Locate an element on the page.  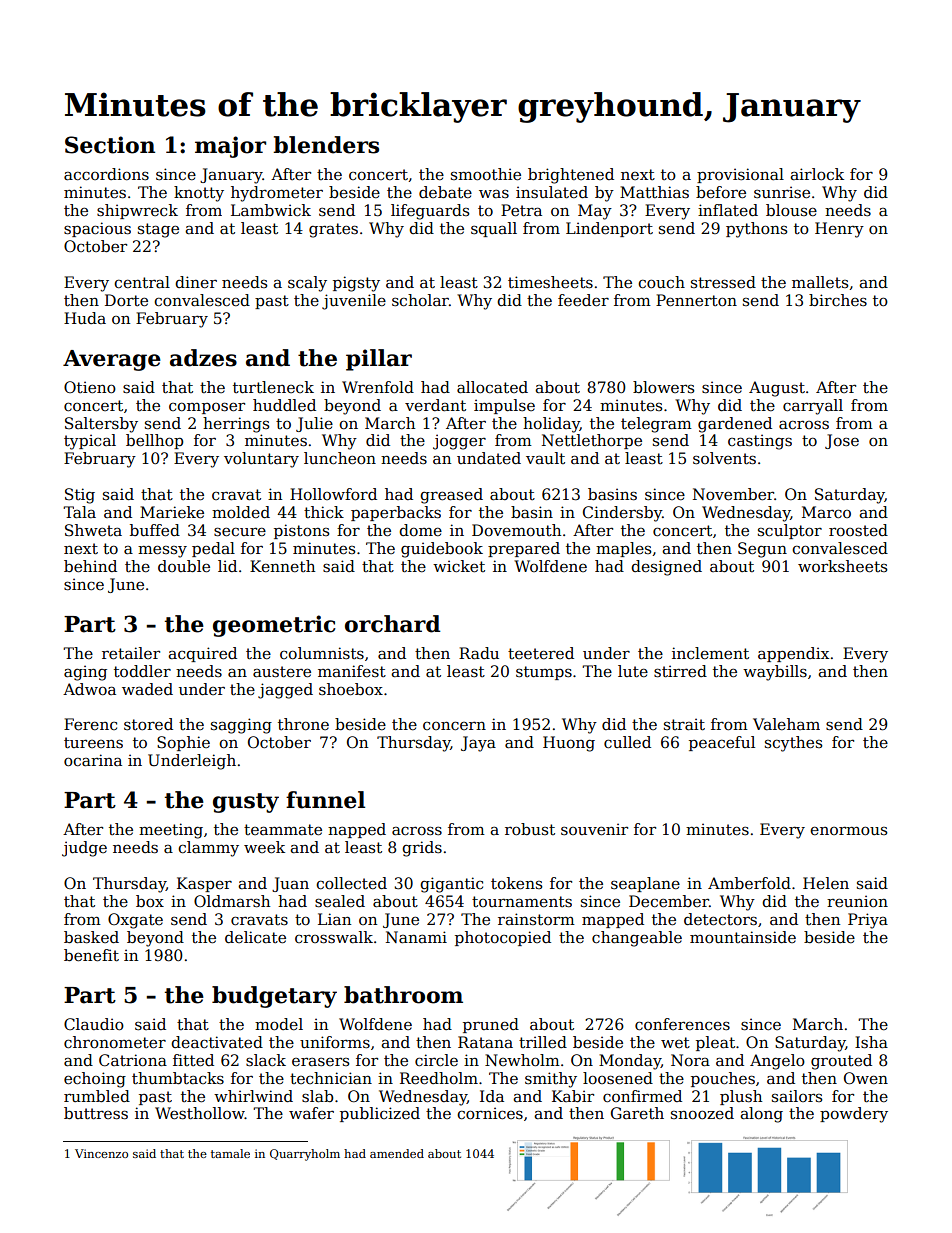
insulated is located at coordinates (552, 192).
